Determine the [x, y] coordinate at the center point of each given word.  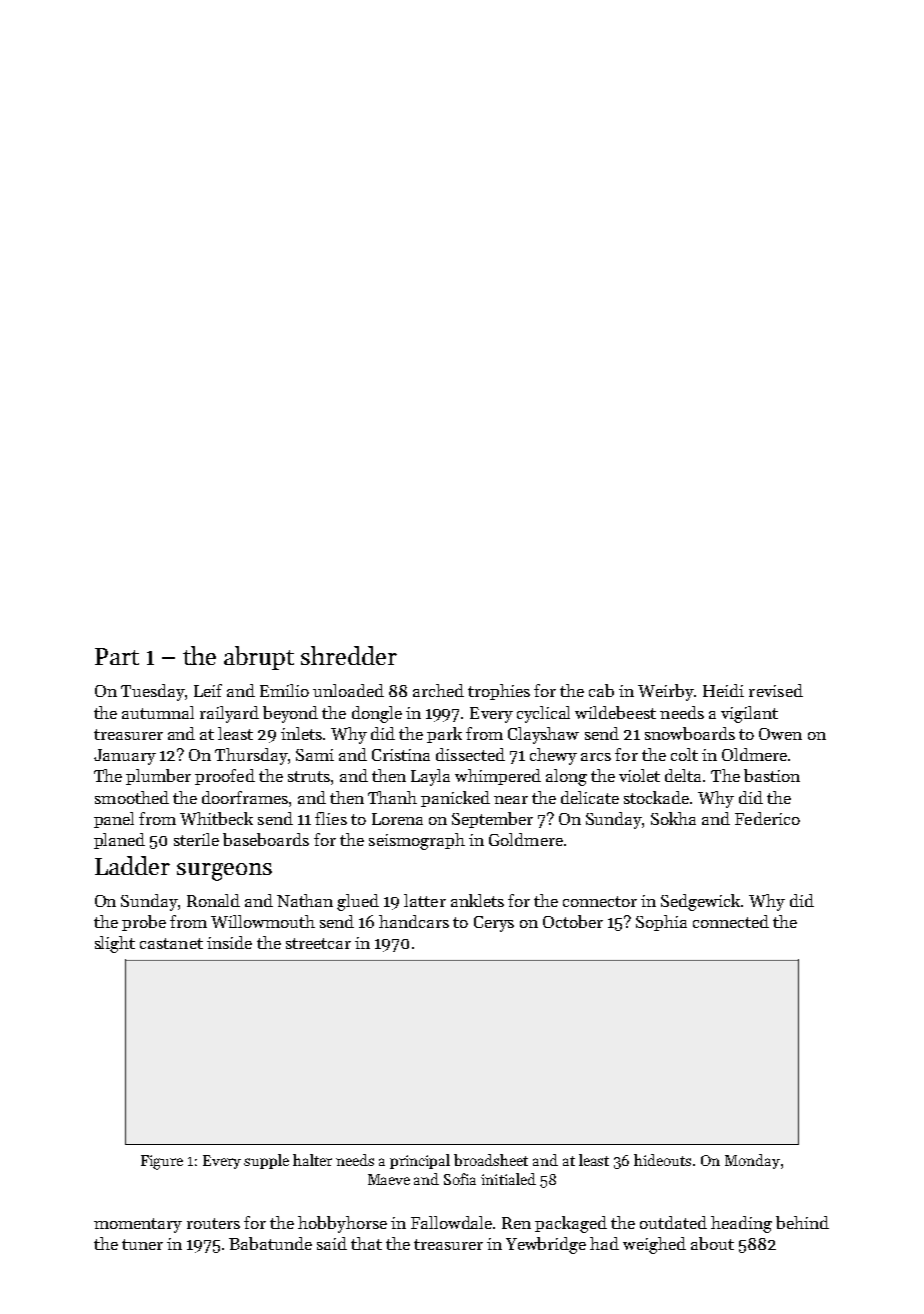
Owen [780, 734]
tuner [142, 1244]
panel [114, 820]
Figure [162, 1162]
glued [358, 902]
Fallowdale [452, 1222]
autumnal [158, 712]
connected [731, 921]
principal [420, 1161]
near [511, 800]
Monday [752, 1161]
